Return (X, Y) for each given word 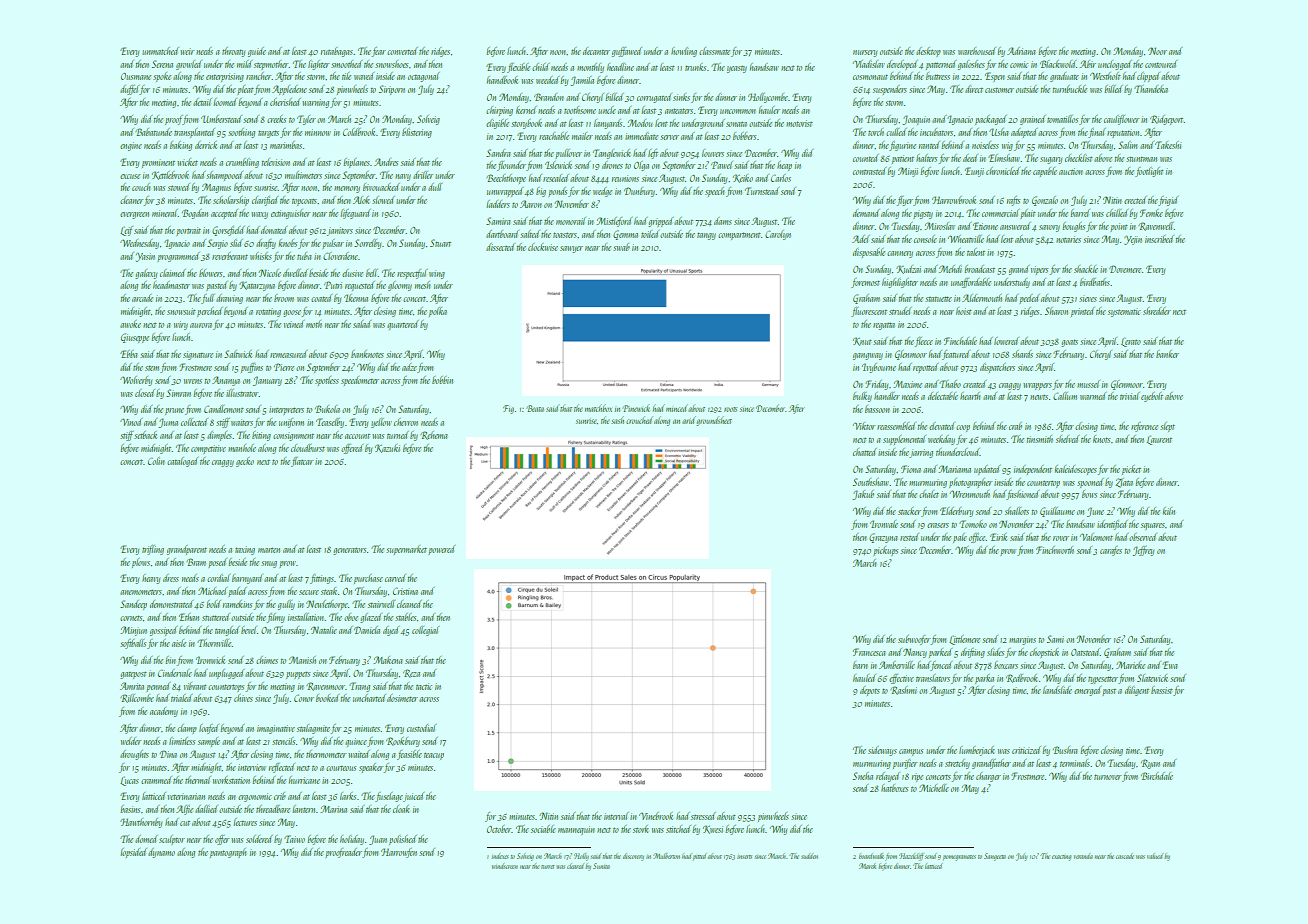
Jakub (863, 495)
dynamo (161, 853)
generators (349, 551)
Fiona (911, 469)
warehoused (978, 51)
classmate (714, 51)
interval (616, 816)
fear (379, 52)
